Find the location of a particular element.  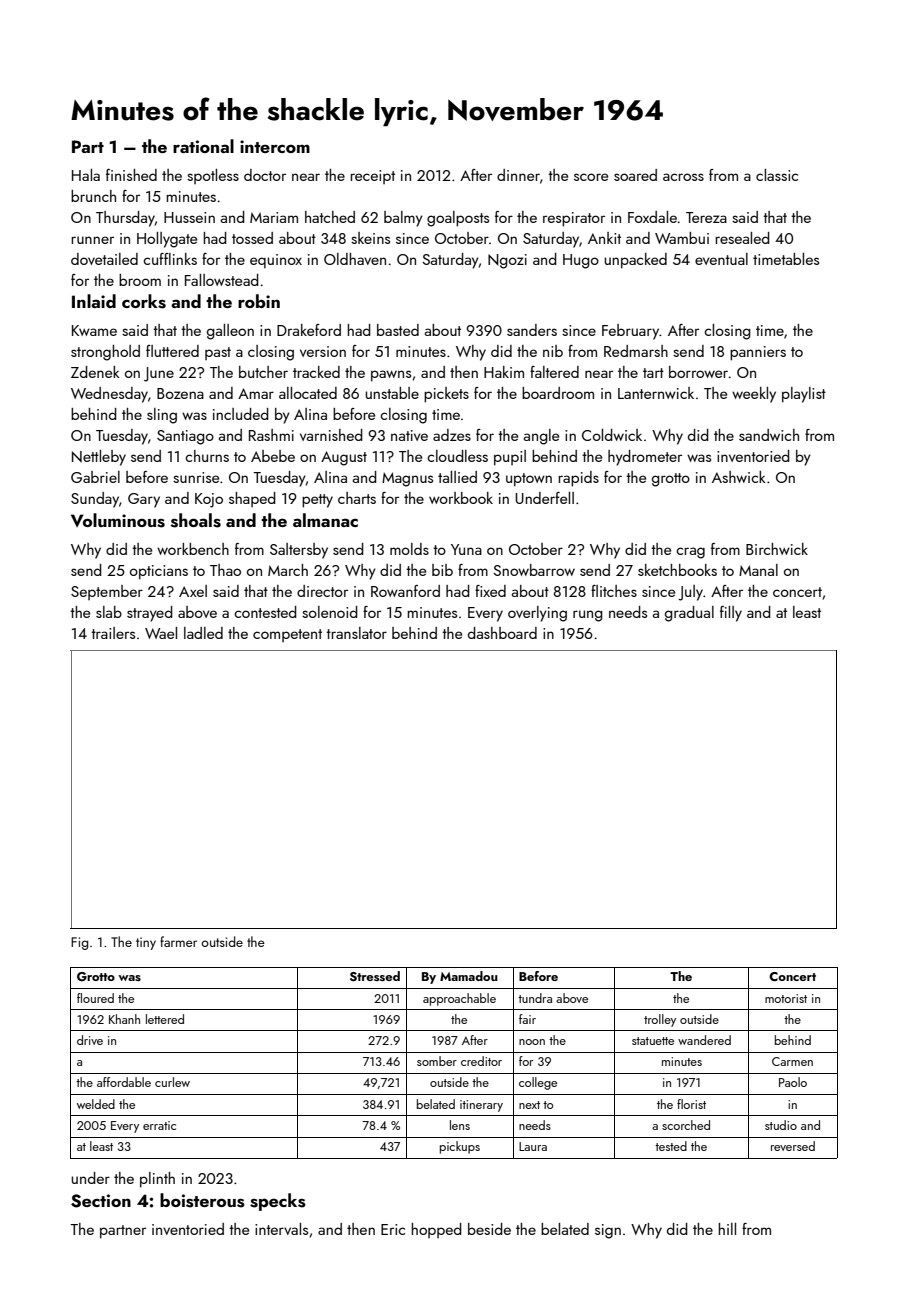

somber is located at coordinates (437, 1061).
